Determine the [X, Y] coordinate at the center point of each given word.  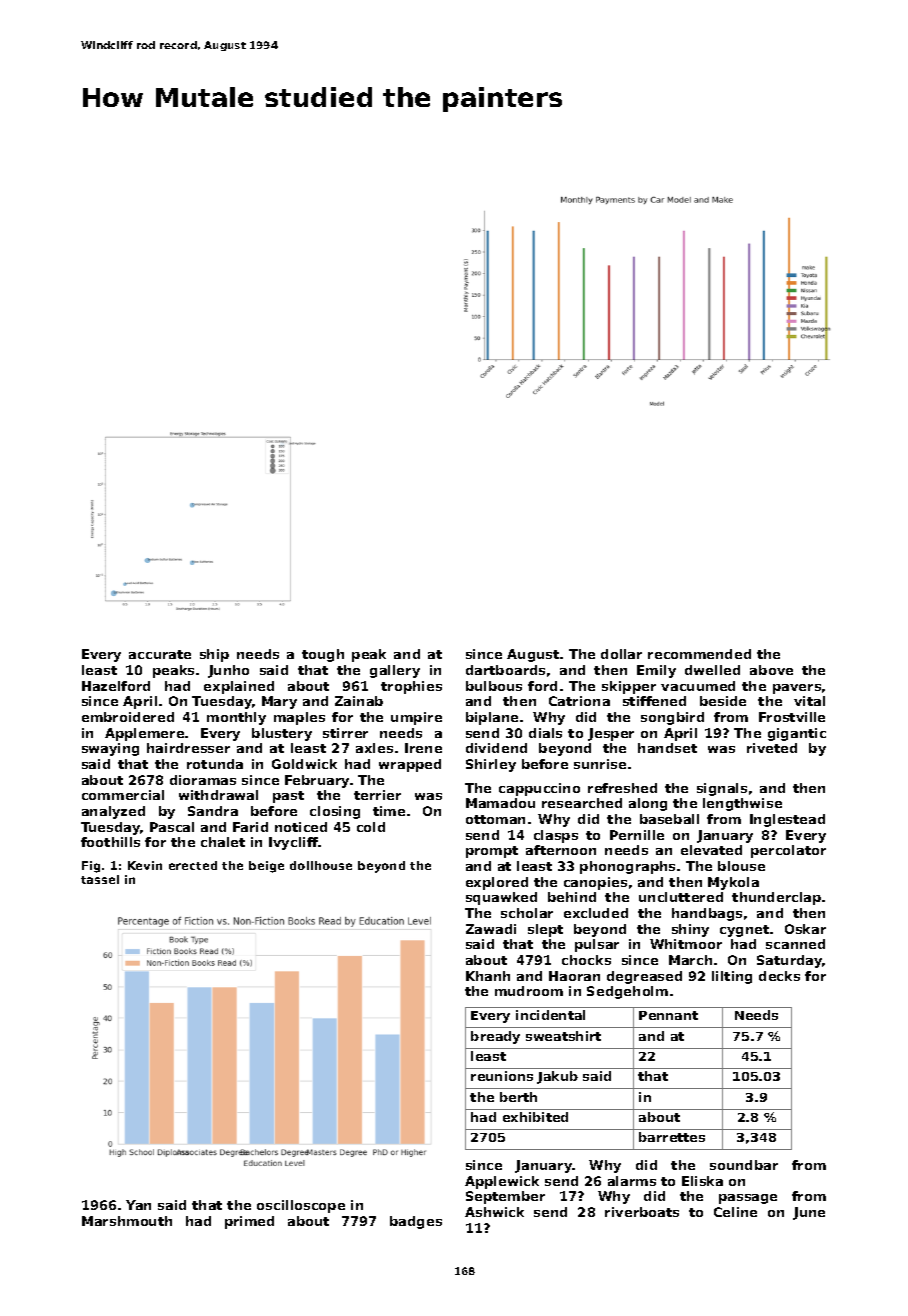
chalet [223, 842]
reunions [502, 1076]
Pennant [668, 1015]
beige [266, 867]
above [771, 670]
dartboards [505, 670]
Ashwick [494, 1212]
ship [214, 655]
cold [371, 827]
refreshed [622, 788]
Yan [138, 1205]
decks [779, 976]
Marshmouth [127, 1221]
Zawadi [491, 929]
